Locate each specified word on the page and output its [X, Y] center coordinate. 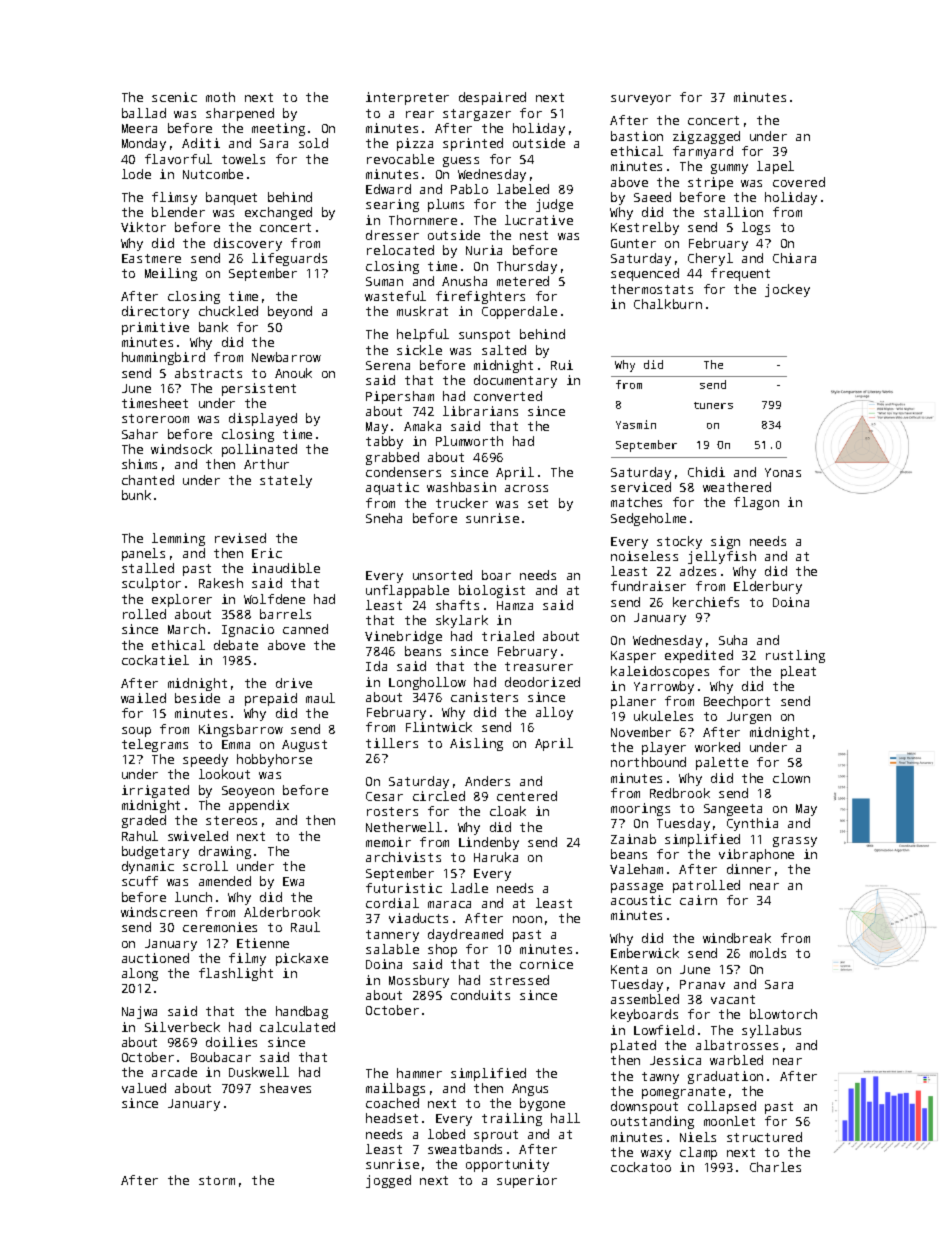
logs [756, 228]
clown [791, 778]
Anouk [293, 373]
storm [217, 1180]
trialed [508, 636]
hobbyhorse [274, 760]
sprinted [473, 144]
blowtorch [783, 1014]
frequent [740, 274]
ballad [144, 113]
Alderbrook [282, 912]
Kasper [633, 657]
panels [143, 554]
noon [527, 919]
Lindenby [489, 843]
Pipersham [400, 397]
